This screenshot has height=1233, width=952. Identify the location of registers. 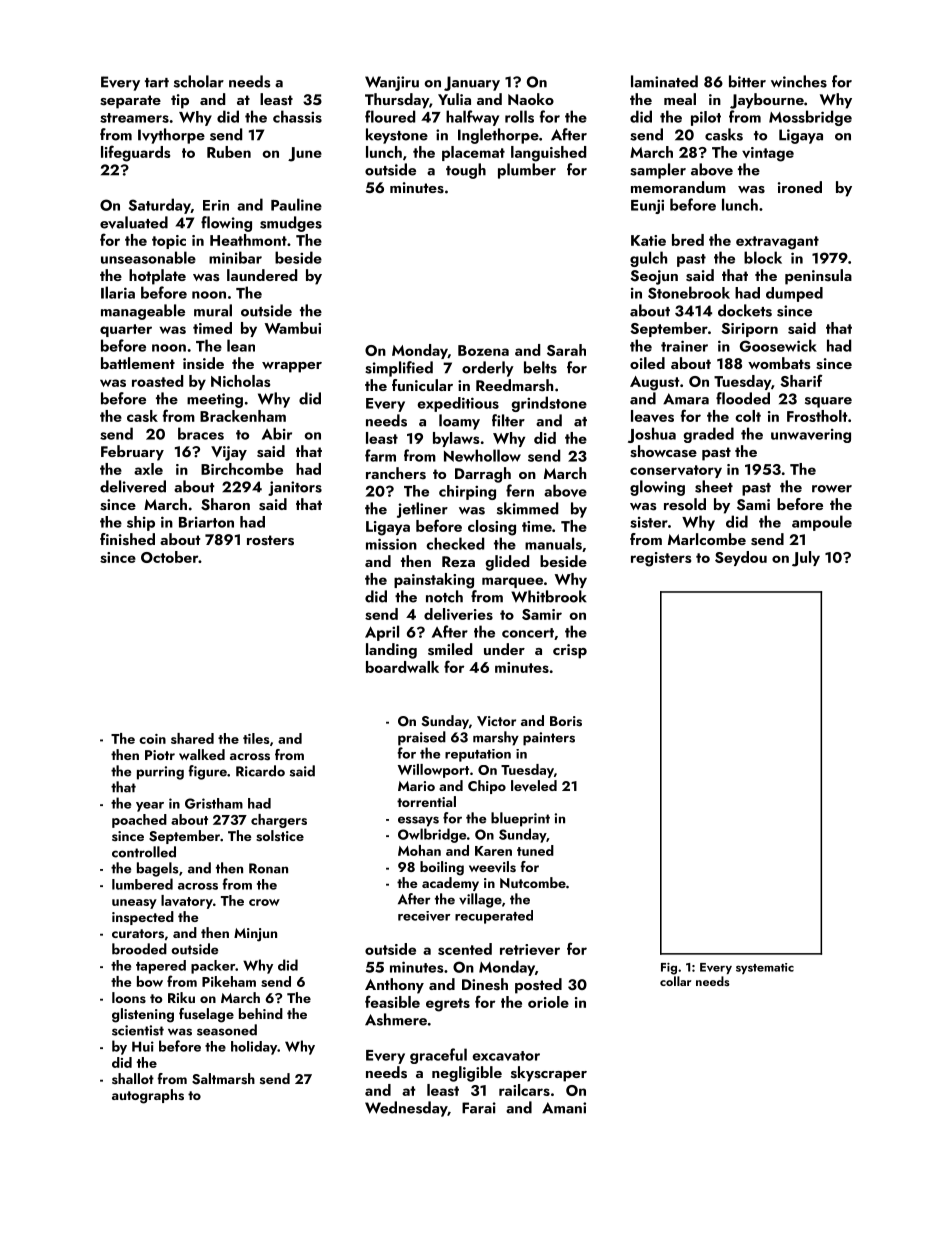
(661, 559).
